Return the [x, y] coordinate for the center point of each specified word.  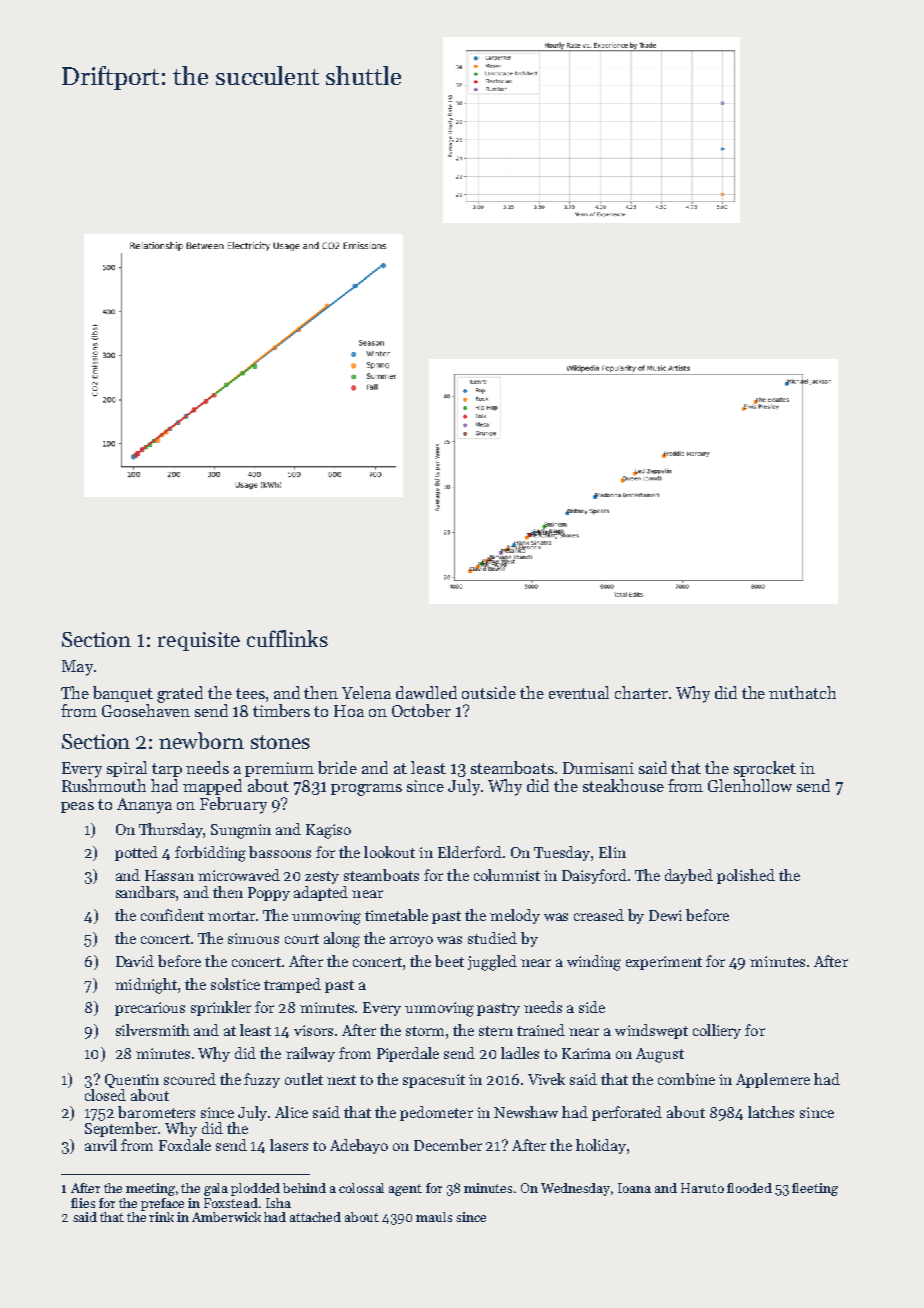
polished [746, 876]
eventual [579, 692]
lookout [389, 852]
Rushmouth [104, 785]
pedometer [436, 1113]
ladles [520, 1053]
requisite [199, 641]
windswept [651, 1031]
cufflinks [287, 638]
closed [105, 1095]
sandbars [145, 892]
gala [216, 1189]
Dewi [665, 915]
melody [515, 916]
